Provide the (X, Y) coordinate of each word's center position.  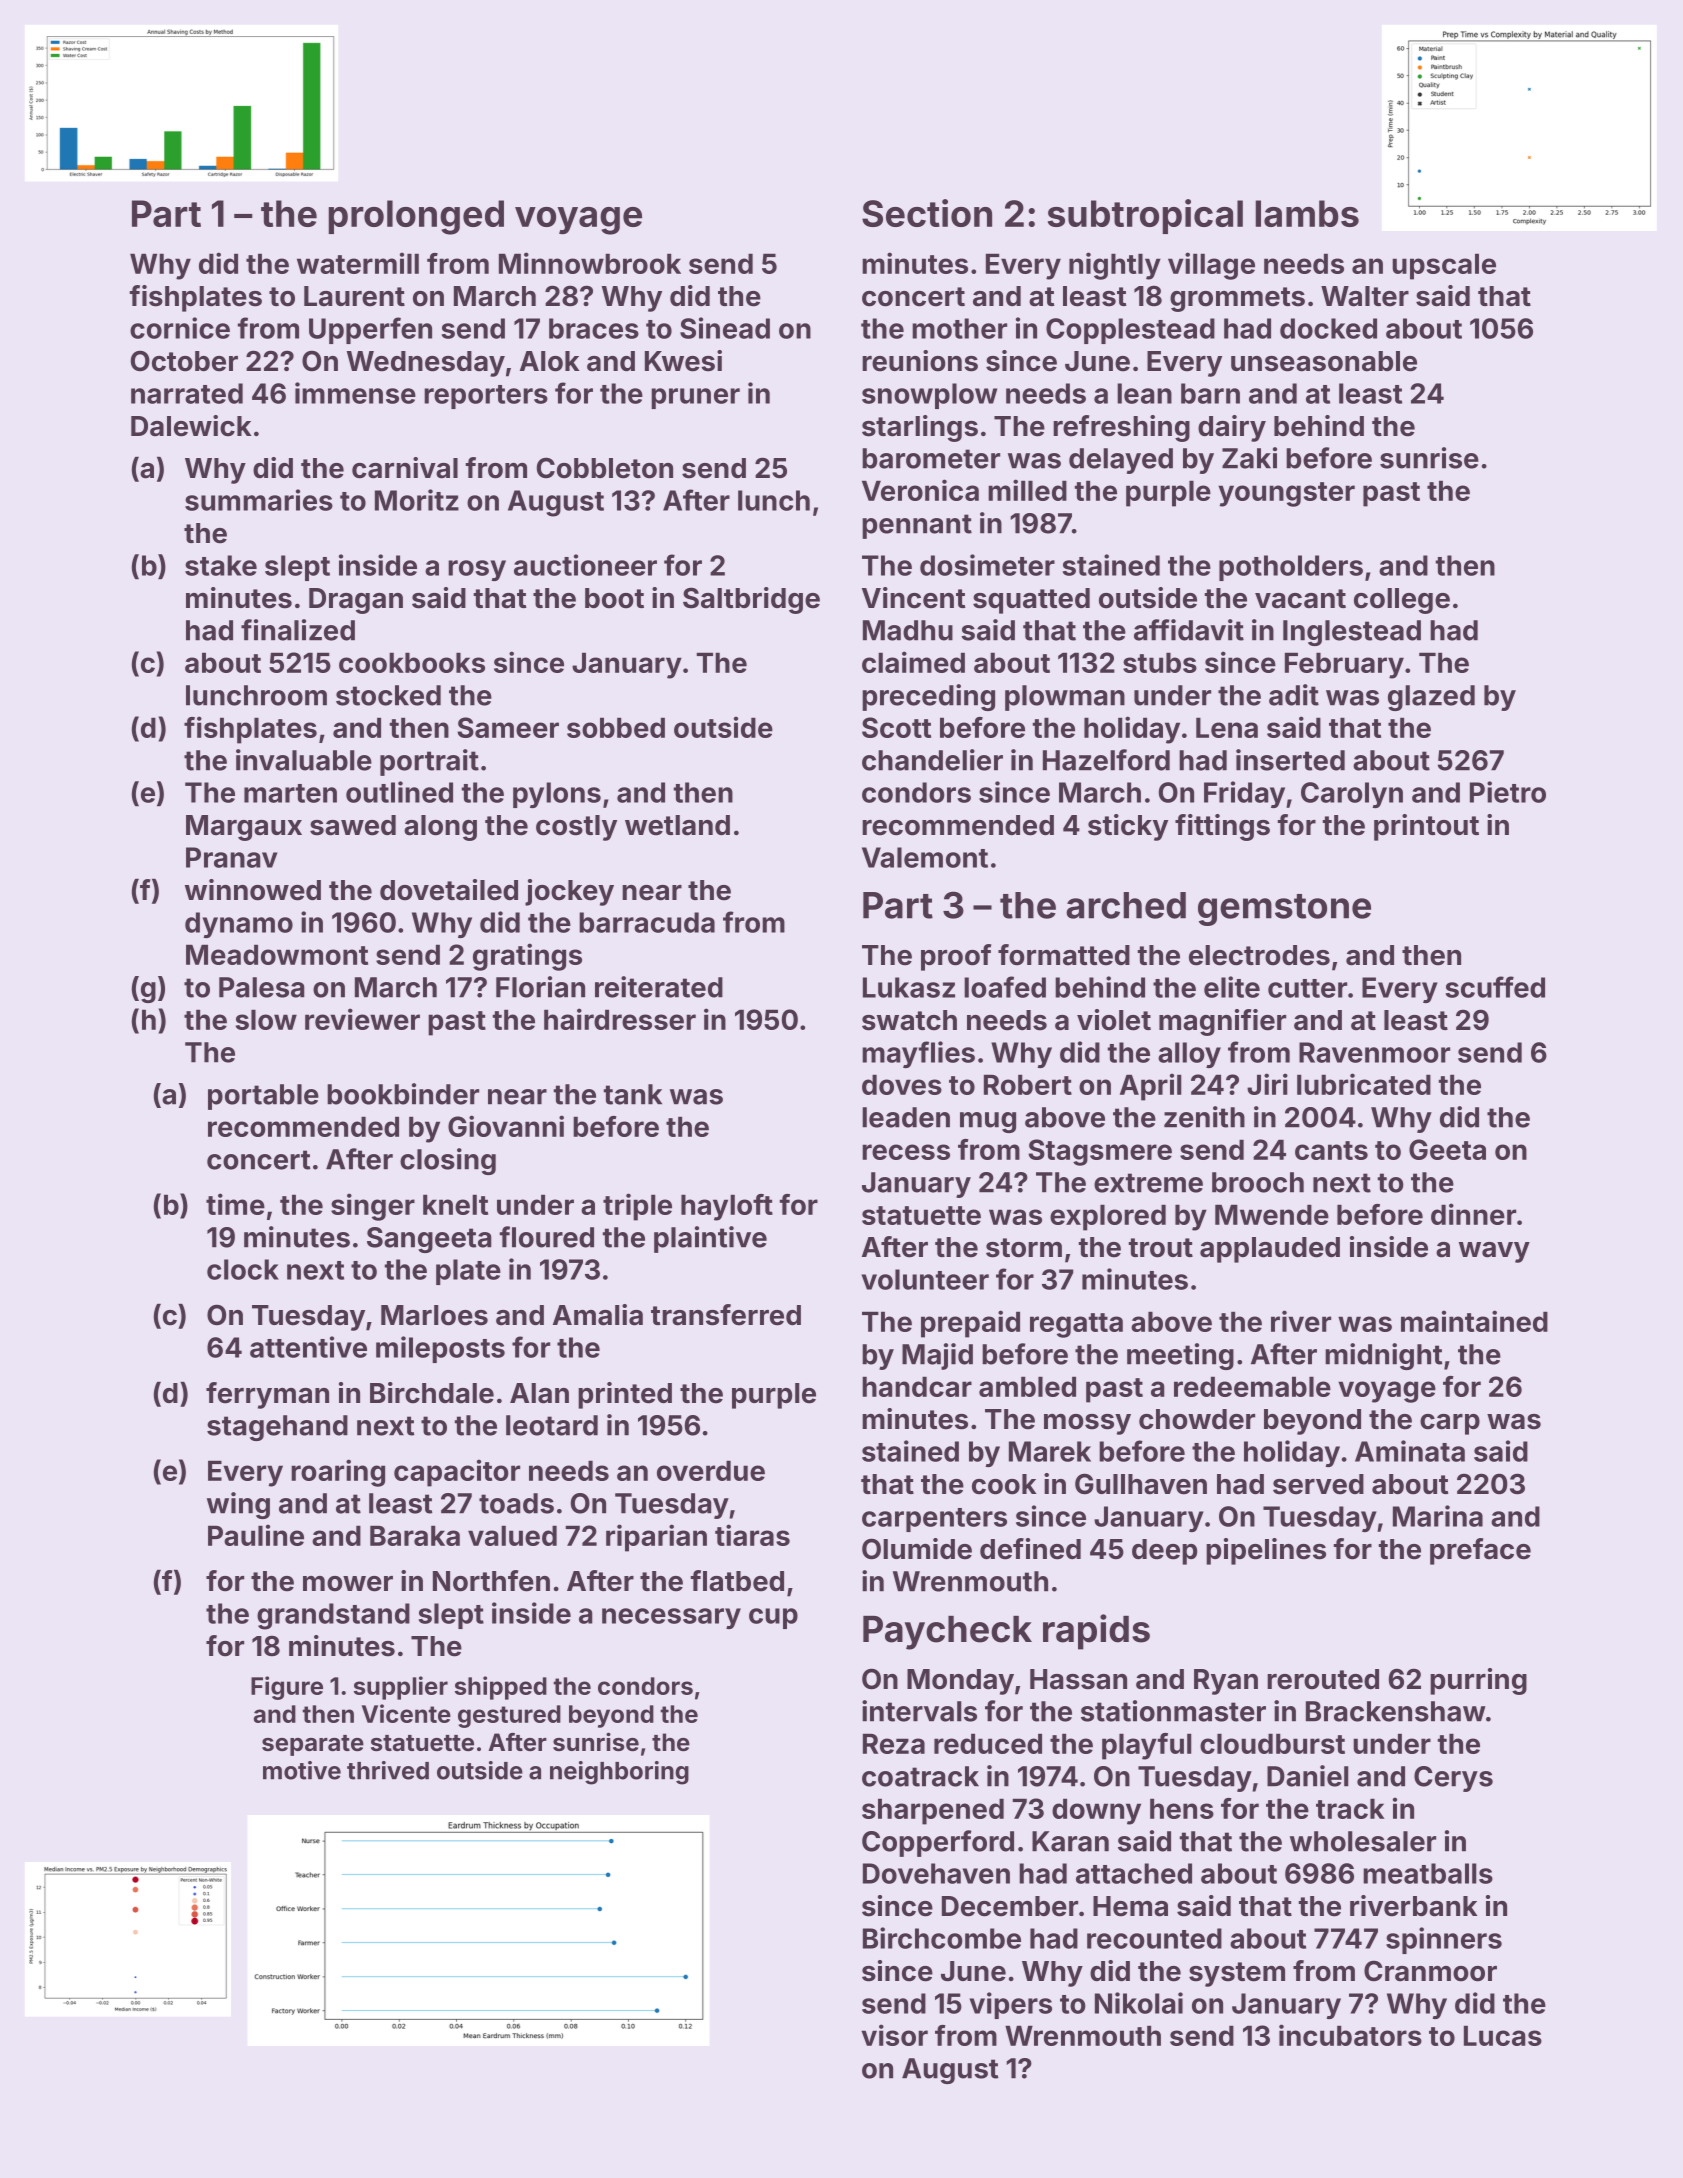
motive (302, 1770)
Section (927, 213)
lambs (1307, 213)
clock (243, 1269)
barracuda (647, 922)
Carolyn (1352, 795)
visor (894, 2035)
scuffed (1495, 987)
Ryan (1226, 1682)
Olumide (917, 1549)
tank (633, 1094)
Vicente (406, 1713)
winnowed (253, 890)
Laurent (354, 296)
